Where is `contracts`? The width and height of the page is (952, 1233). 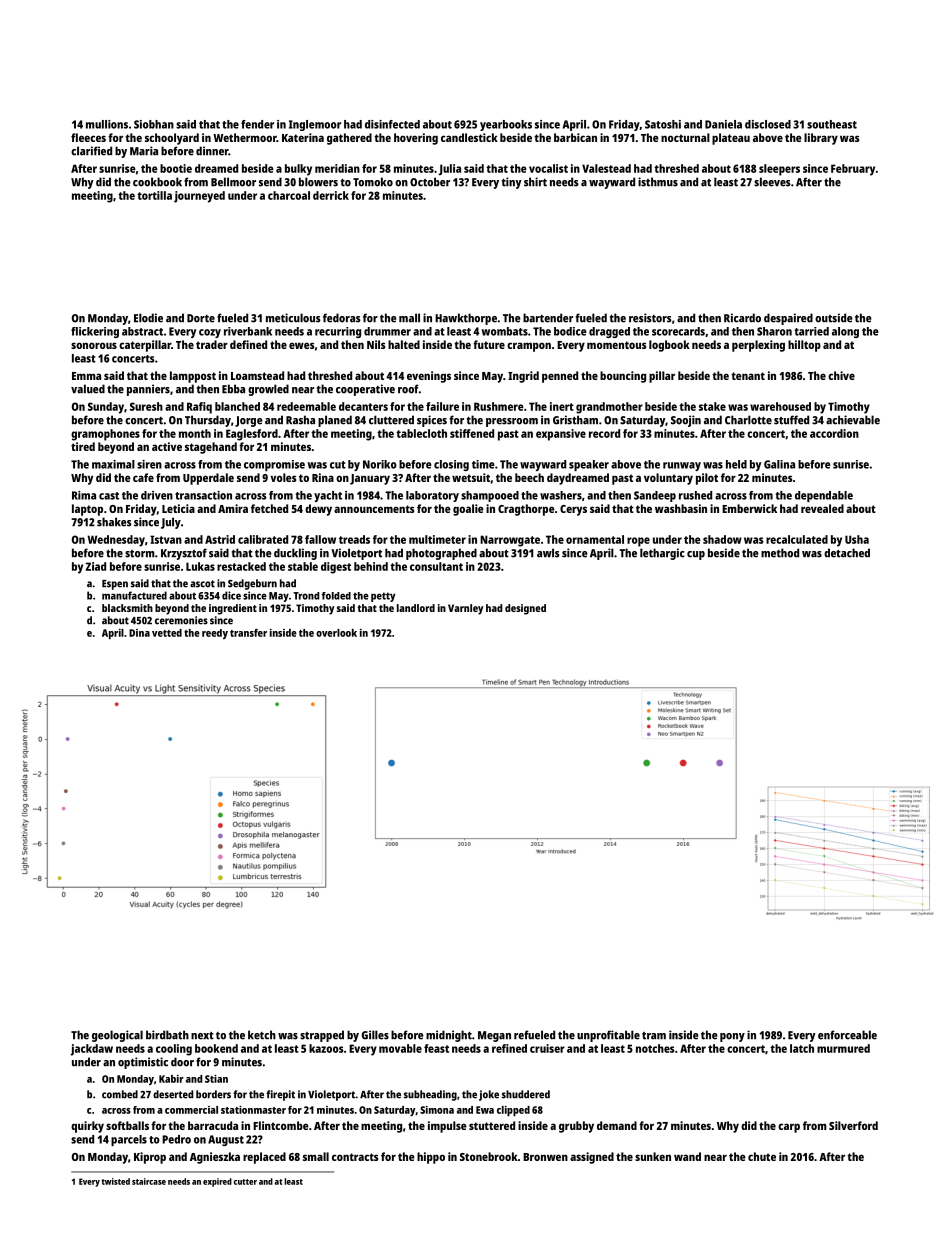 contracts is located at coordinates (355, 1157).
